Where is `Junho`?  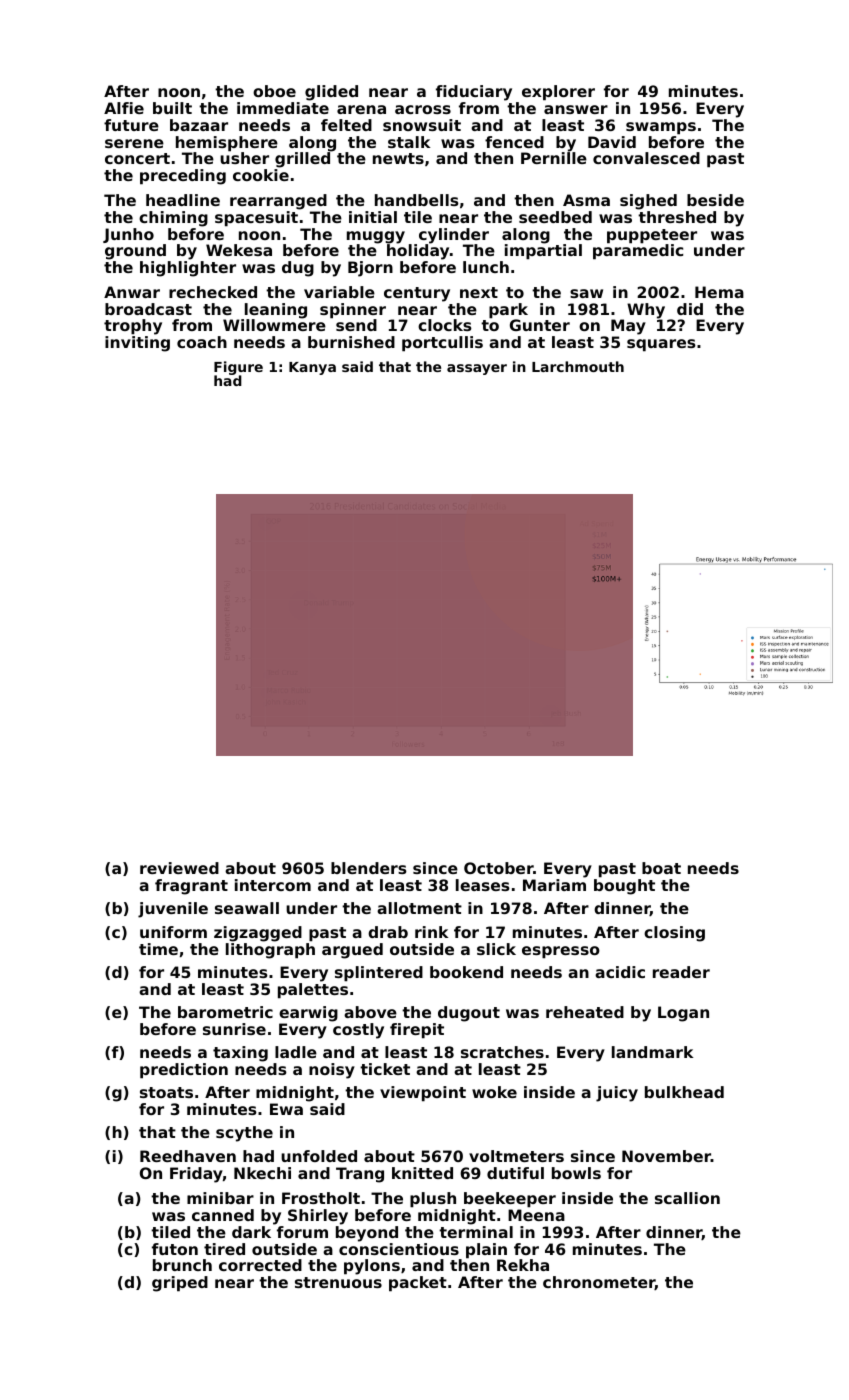
Junho is located at coordinates (128, 235).
